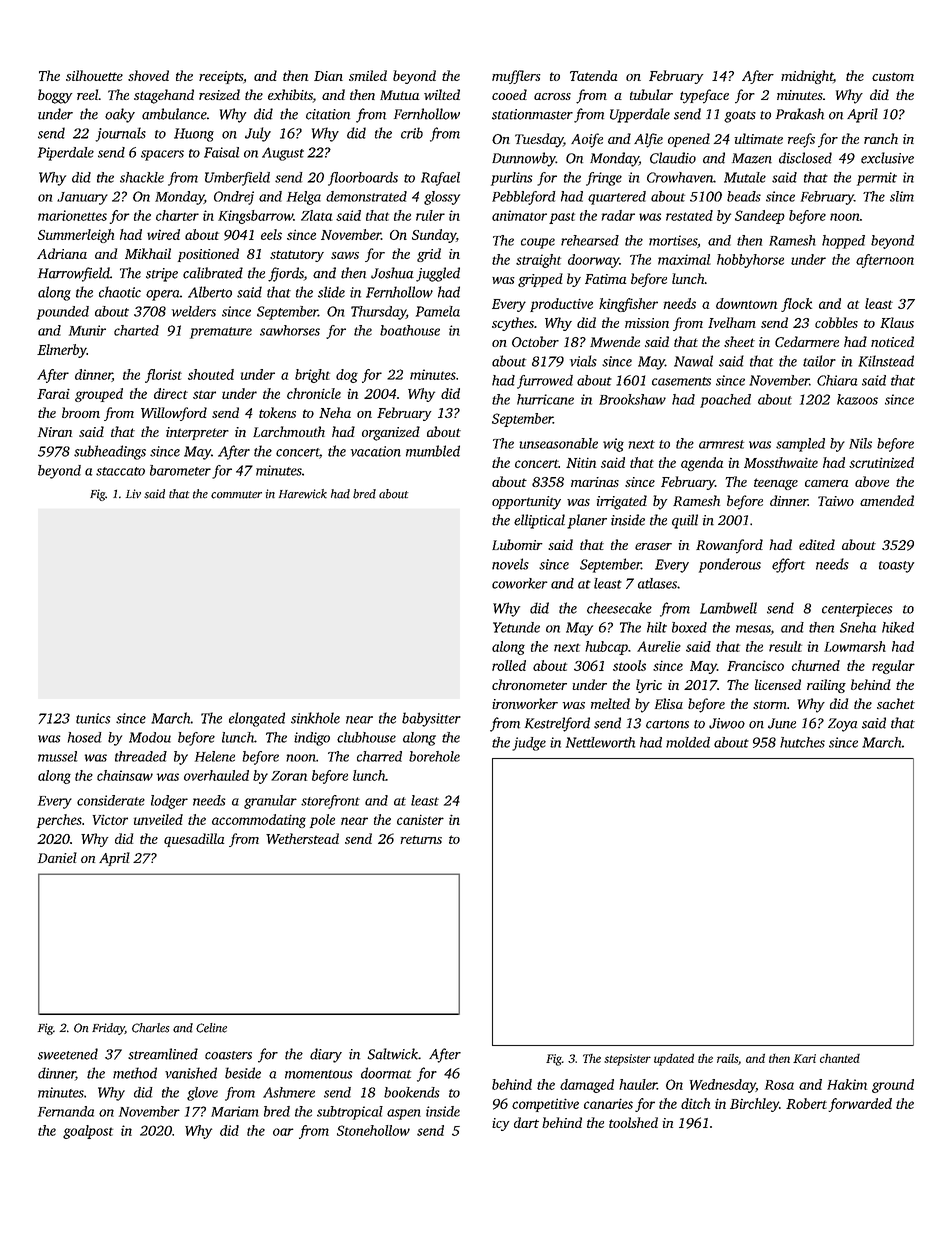 Image resolution: width=952 pixels, height=1233 pixels. What do you see at coordinates (197, 433) in the document?
I see `interpreter` at bounding box center [197, 433].
